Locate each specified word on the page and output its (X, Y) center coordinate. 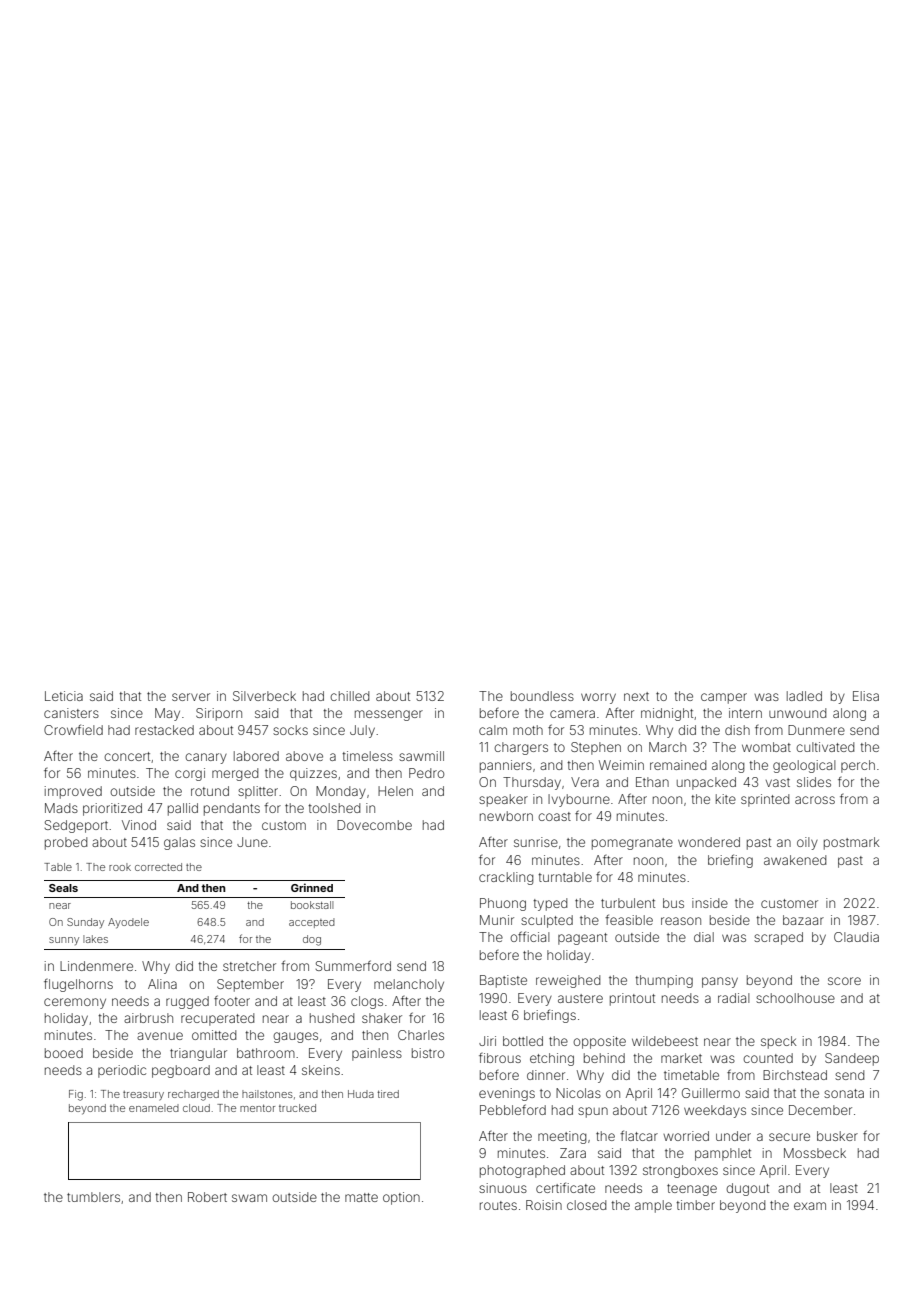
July (362, 731)
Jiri (487, 1041)
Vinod (139, 825)
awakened (795, 860)
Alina (162, 984)
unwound (797, 713)
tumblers (93, 1197)
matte (361, 1197)
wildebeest (665, 1041)
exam (810, 1206)
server (191, 697)
